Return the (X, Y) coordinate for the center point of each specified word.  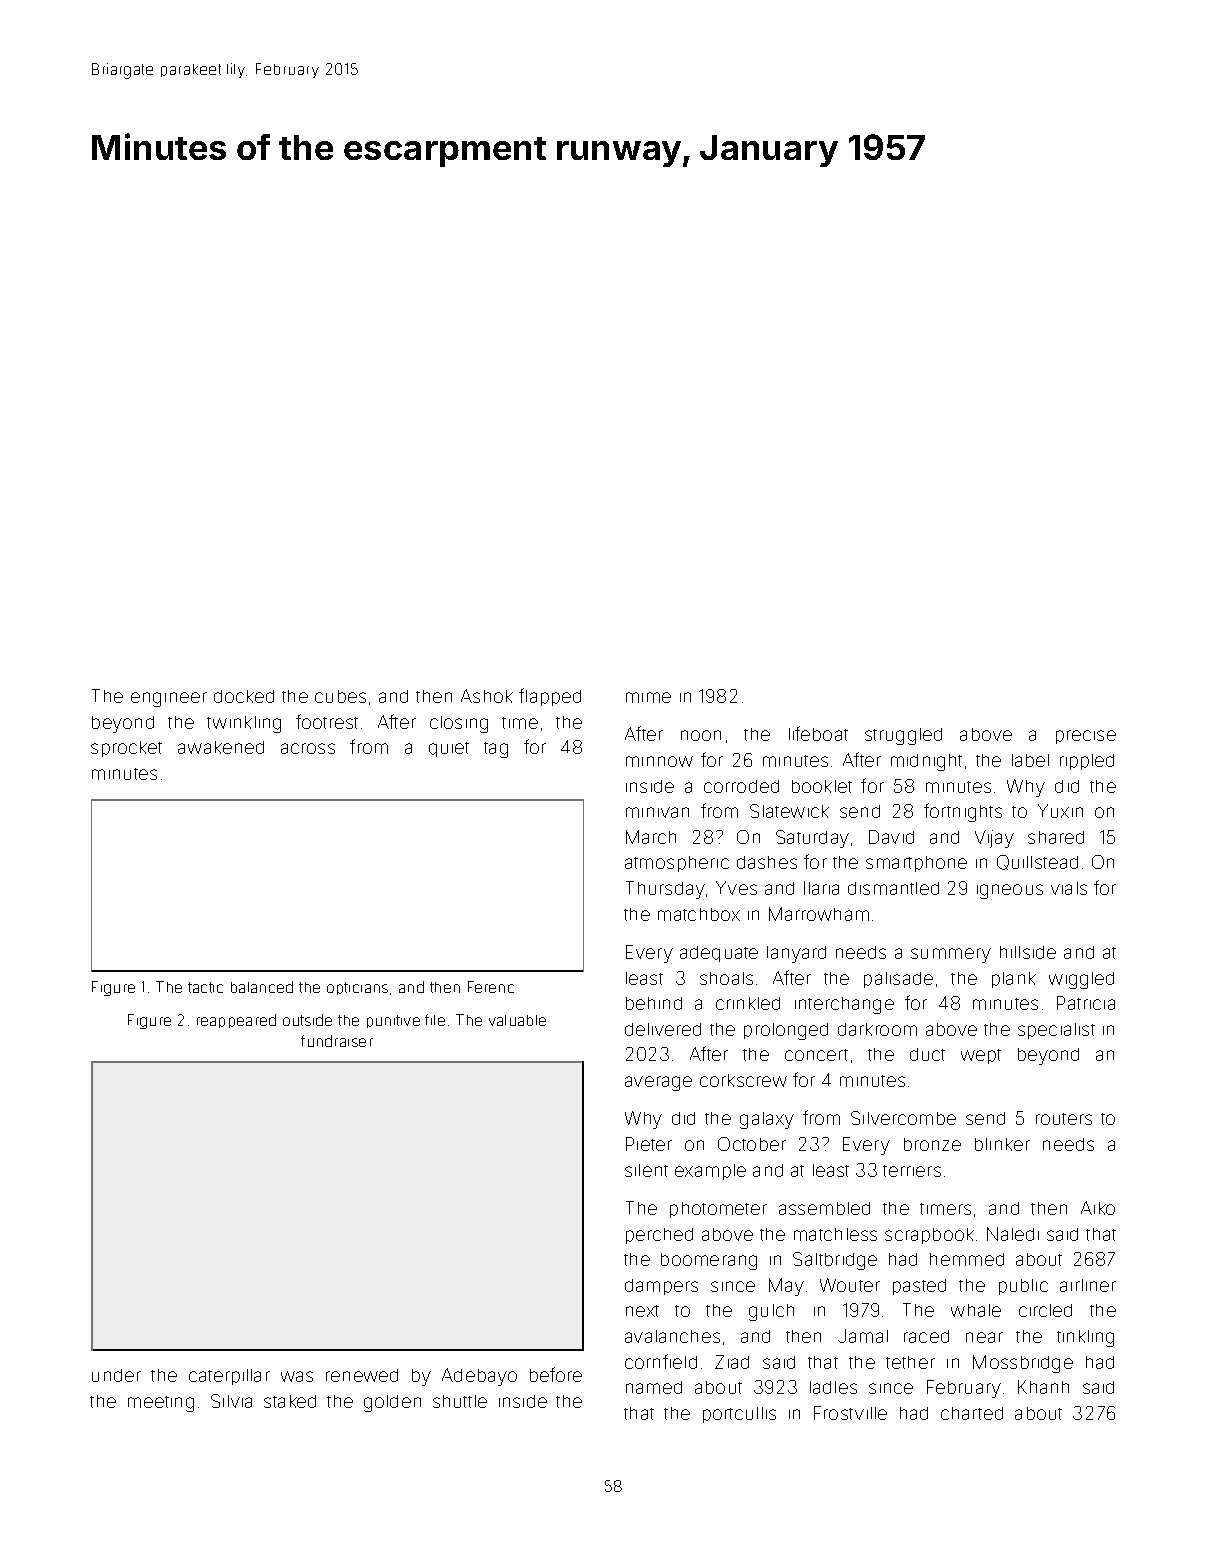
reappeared (236, 1021)
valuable (517, 1020)
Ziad (732, 1362)
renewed (362, 1375)
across (308, 748)
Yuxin (1060, 811)
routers (1064, 1119)
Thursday (665, 890)
